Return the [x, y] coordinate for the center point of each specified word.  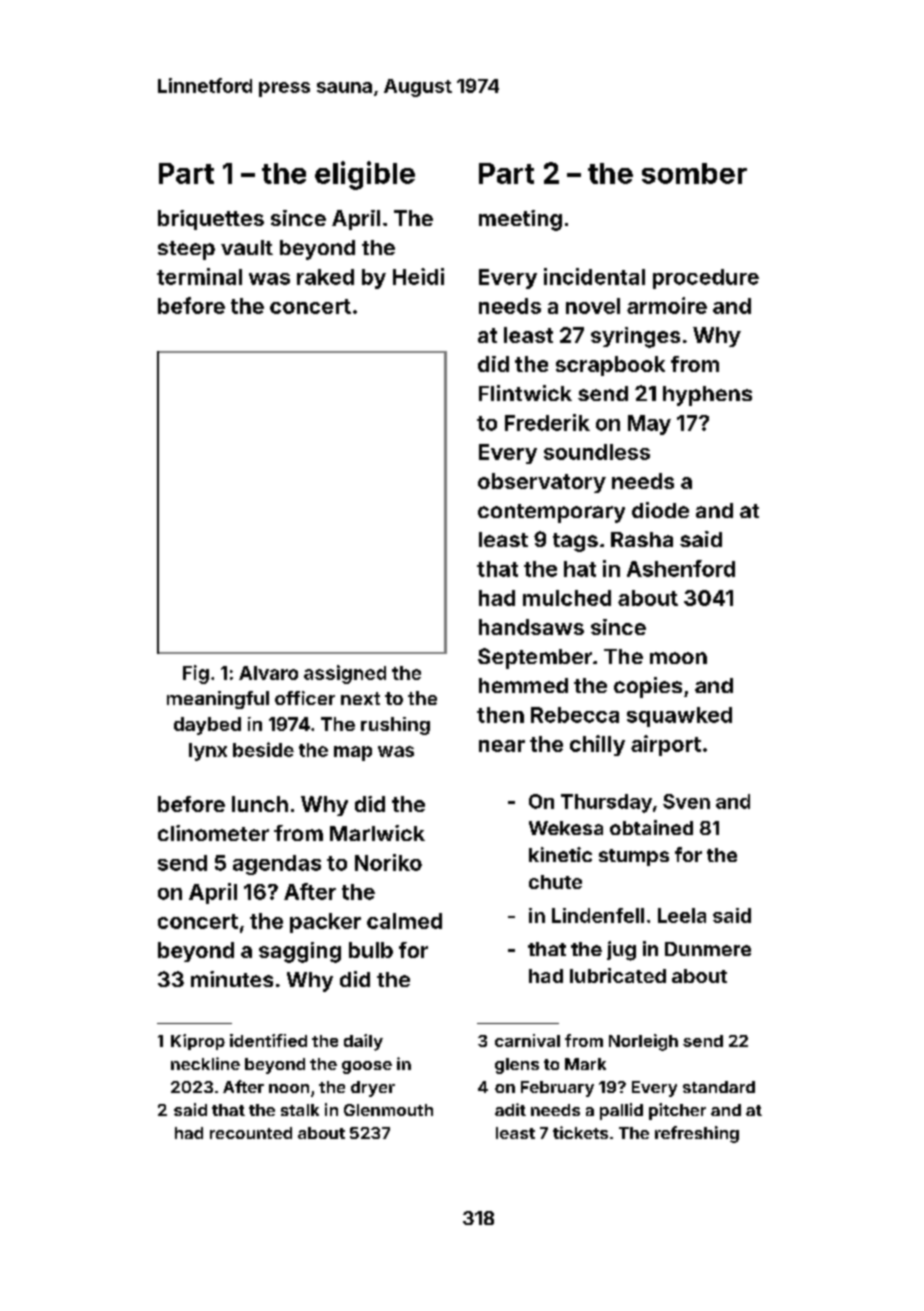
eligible [365, 175]
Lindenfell [598, 915]
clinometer [213, 833]
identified [268, 1040]
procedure [706, 279]
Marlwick [377, 833]
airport [666, 745]
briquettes [211, 220]
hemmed [523, 685]
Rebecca [575, 715]
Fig [196, 674]
